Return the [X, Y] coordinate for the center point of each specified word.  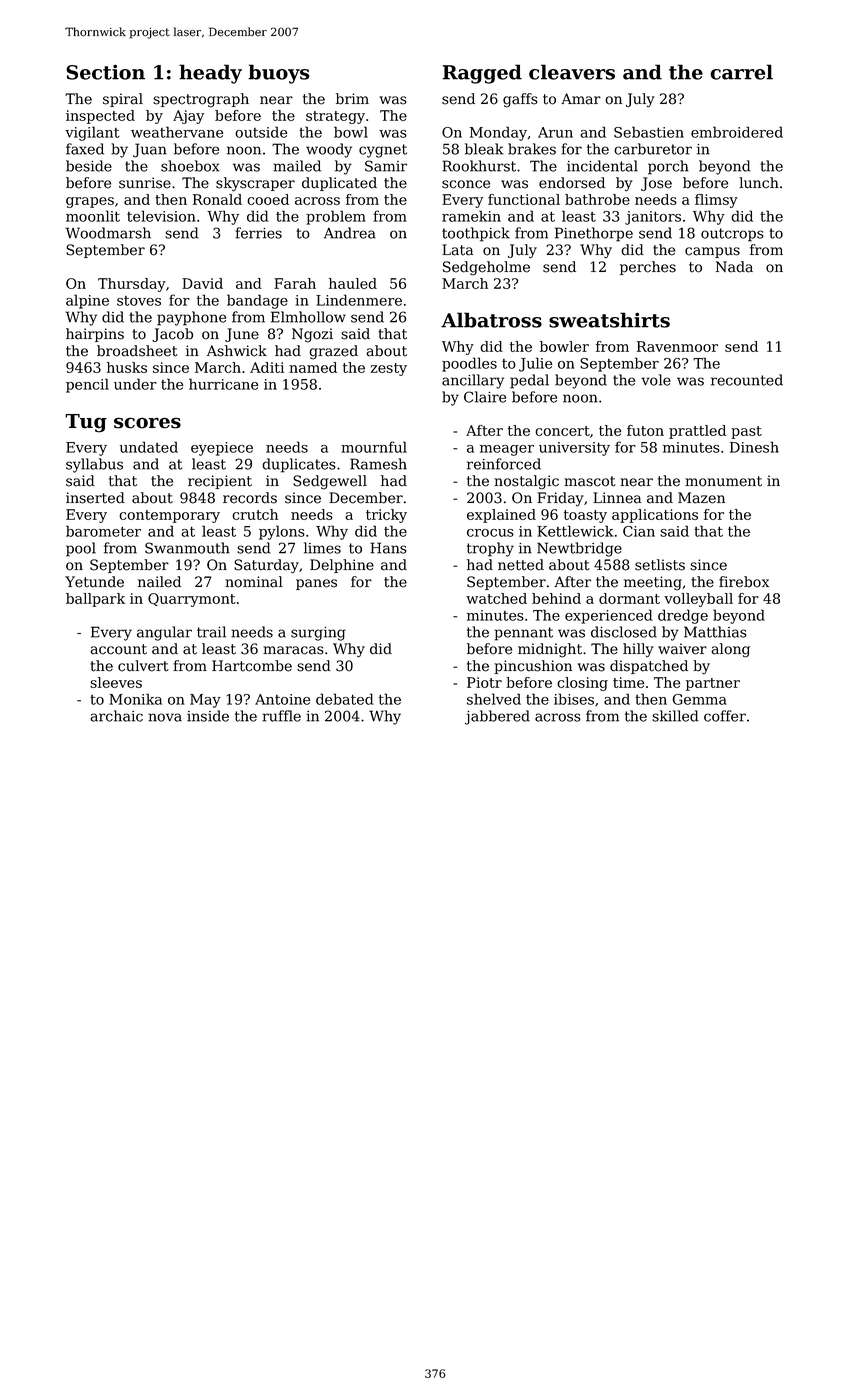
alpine [87, 301]
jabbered [497, 717]
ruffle [281, 716]
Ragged [482, 74]
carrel [741, 72]
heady [210, 74]
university [574, 449]
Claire [485, 397]
